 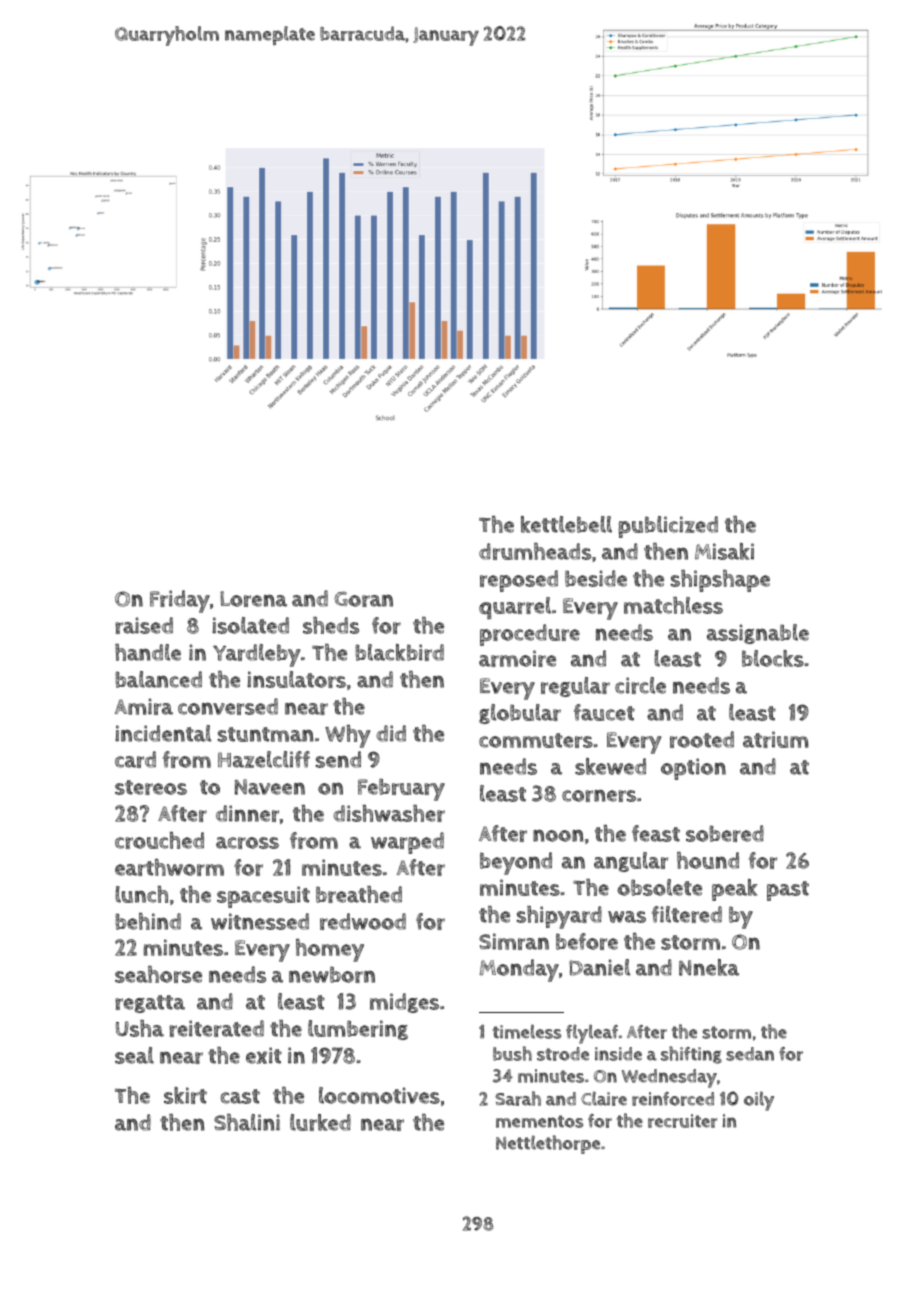 What do you see at coordinates (724, 551) in the page?
I see `Misaki` at bounding box center [724, 551].
